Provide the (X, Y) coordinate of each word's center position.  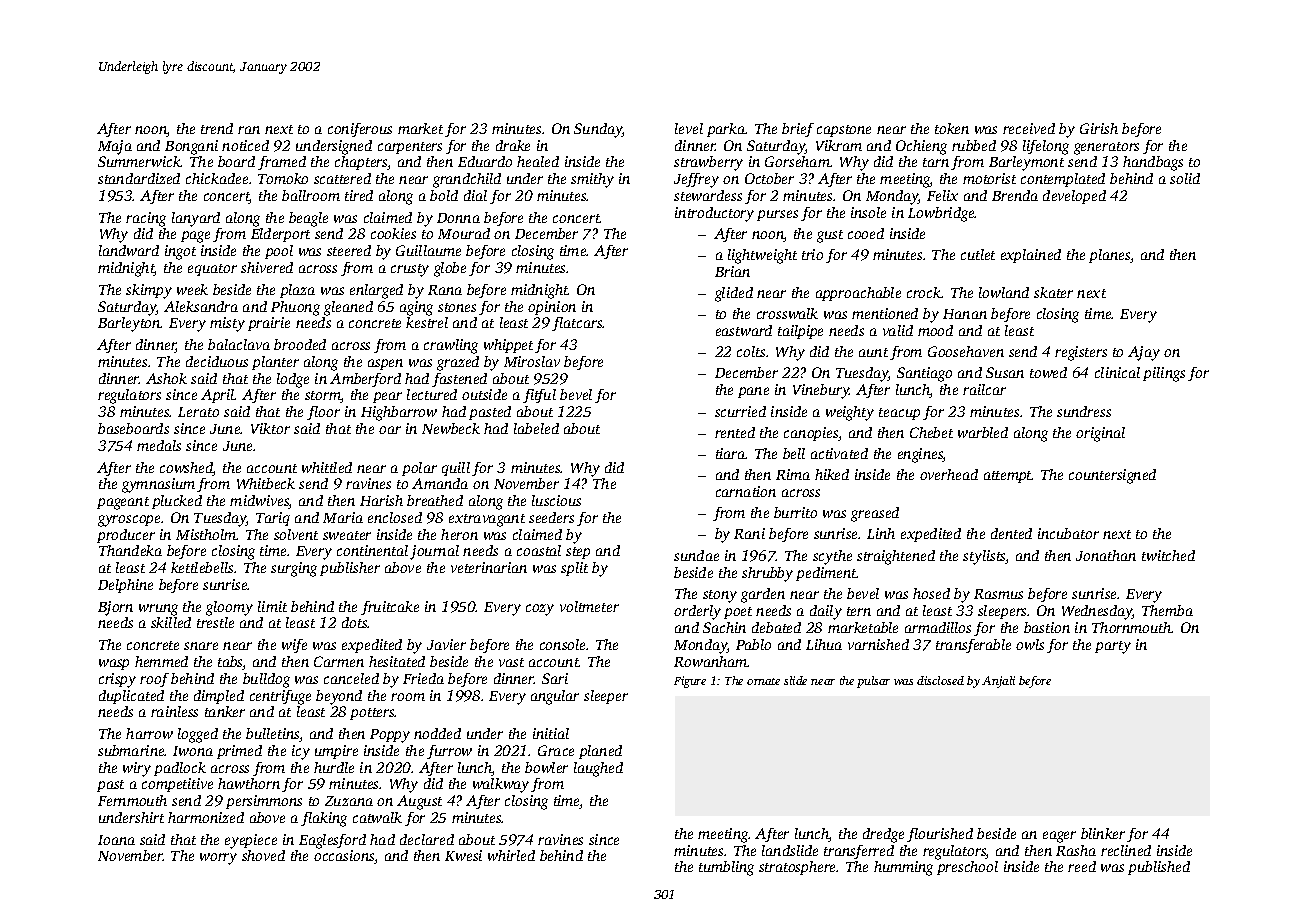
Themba (1167, 610)
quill (456, 469)
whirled (511, 855)
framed (282, 163)
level (689, 128)
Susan (1005, 372)
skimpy (149, 291)
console (562, 644)
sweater (347, 535)
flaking (324, 819)
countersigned (1112, 476)
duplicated (131, 697)
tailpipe (800, 332)
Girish (1099, 128)
